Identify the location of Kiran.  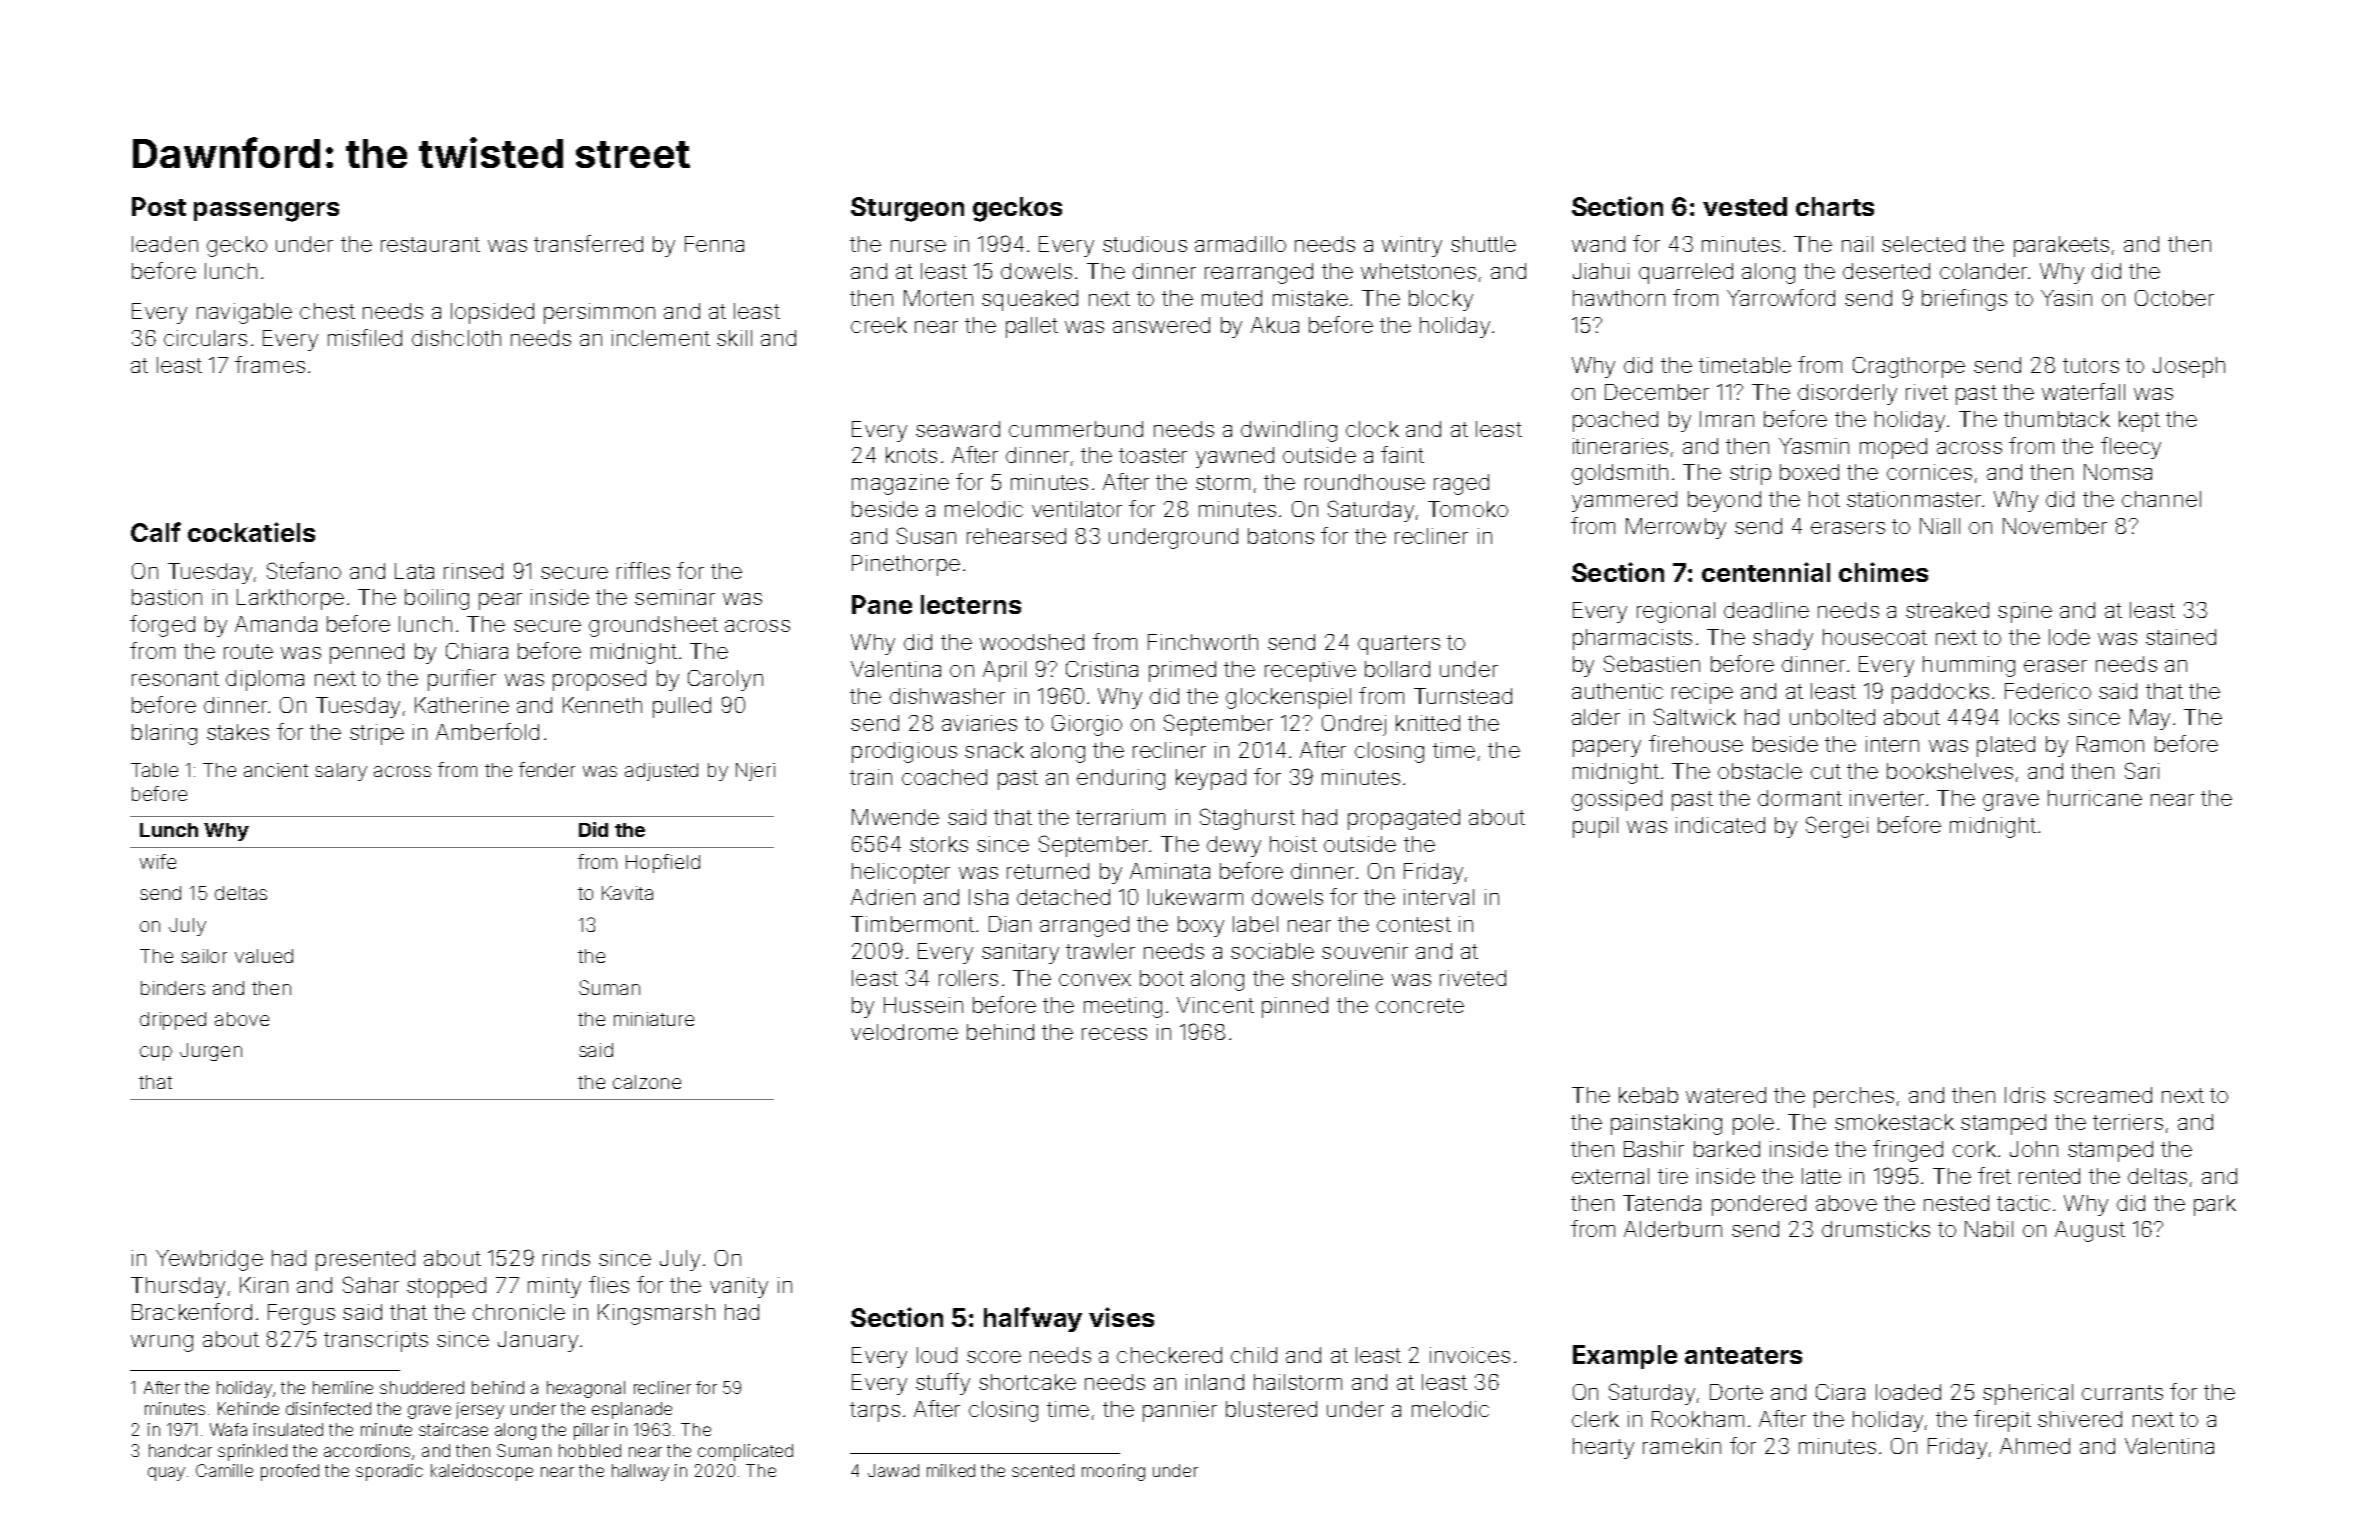
(264, 1285).
